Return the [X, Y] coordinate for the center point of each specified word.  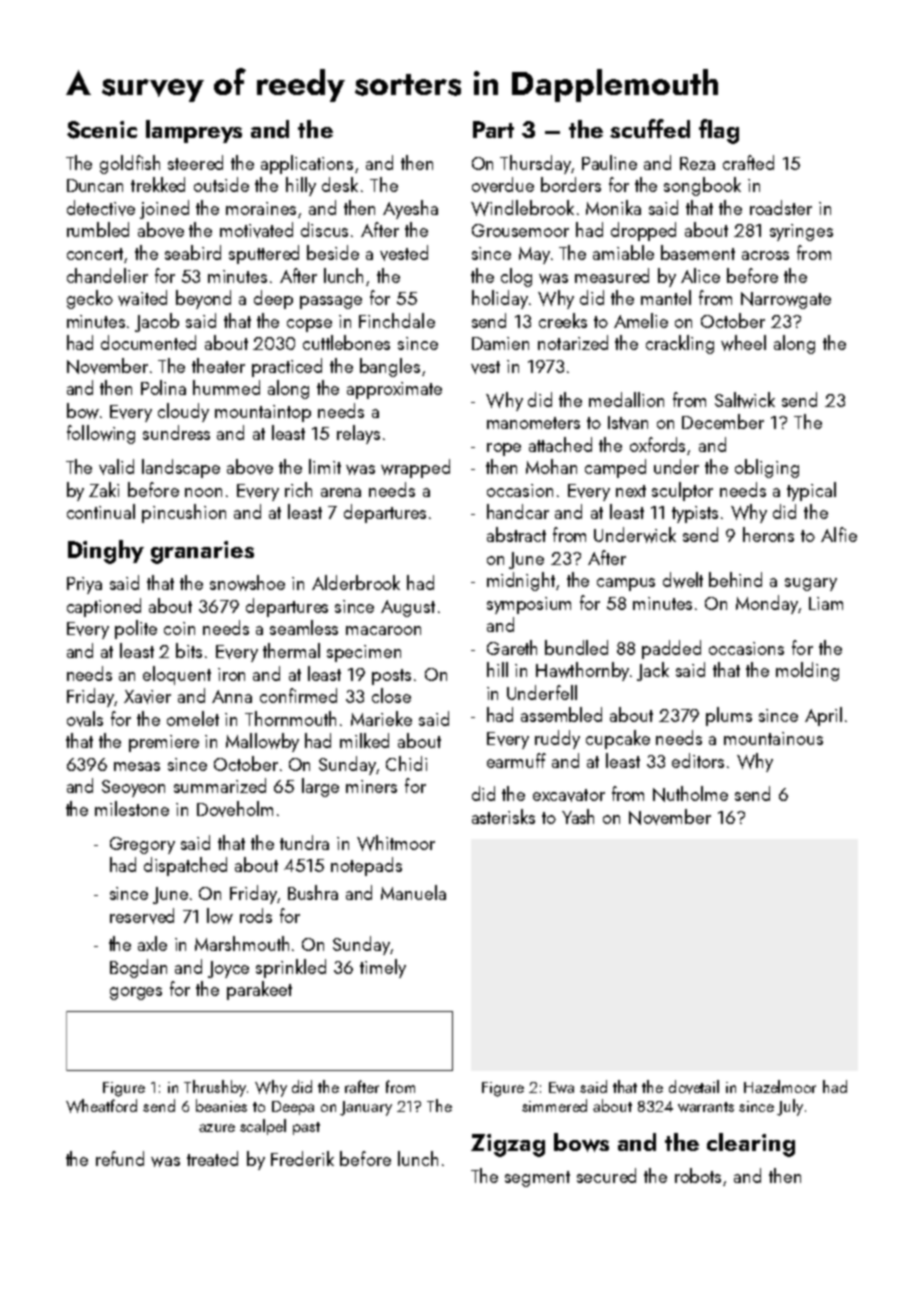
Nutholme [690, 794]
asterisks [503, 816]
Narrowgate [786, 300]
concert [96, 255]
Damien [500, 343]
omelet [193, 718]
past [306, 1128]
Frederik [302, 1158]
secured [606, 1175]
